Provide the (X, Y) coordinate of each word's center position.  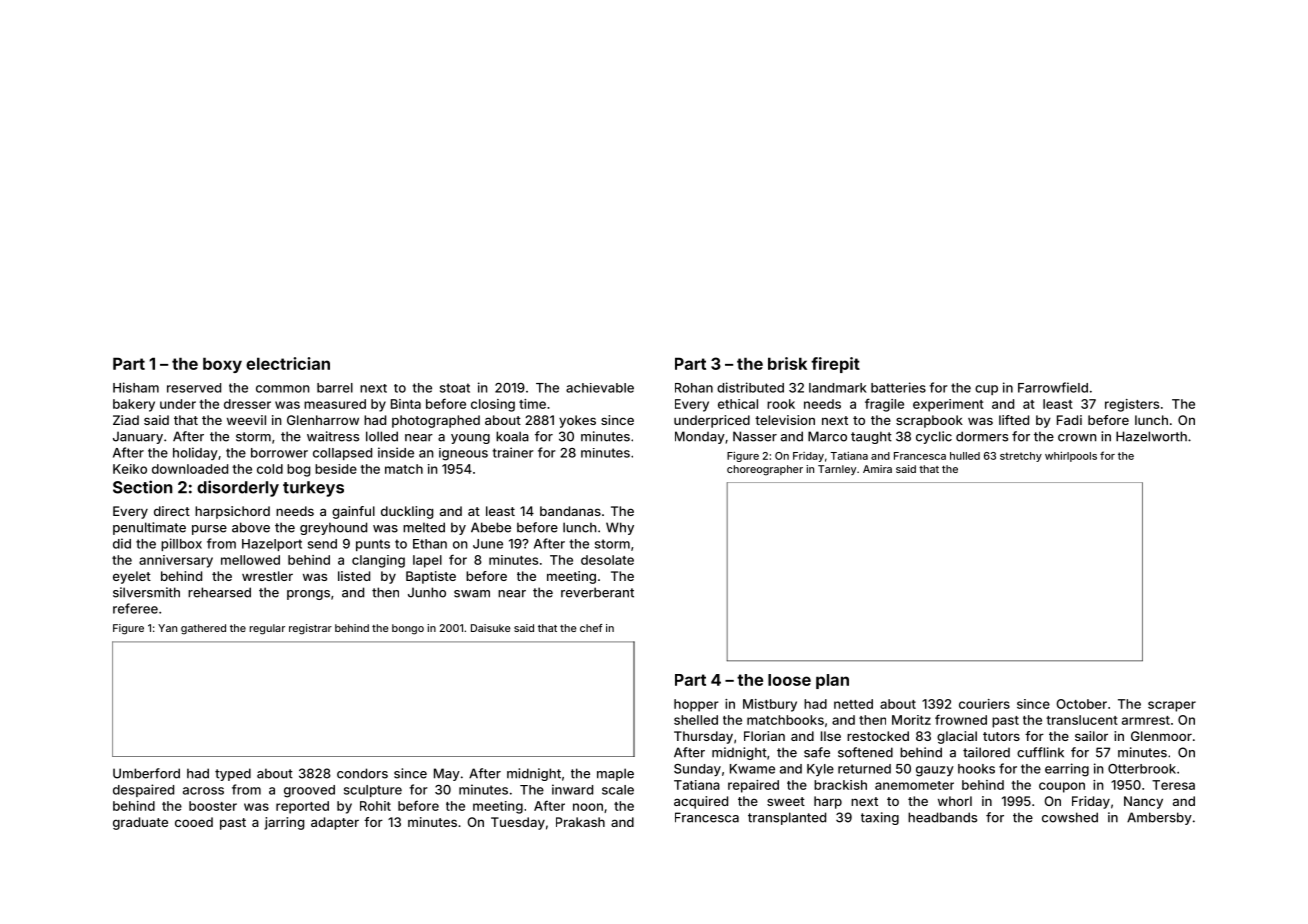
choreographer (765, 470)
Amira (877, 469)
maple (615, 774)
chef (591, 628)
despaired (143, 790)
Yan (167, 628)
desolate (607, 560)
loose (789, 680)
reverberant (597, 592)
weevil (246, 420)
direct (172, 511)
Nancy (1143, 802)
